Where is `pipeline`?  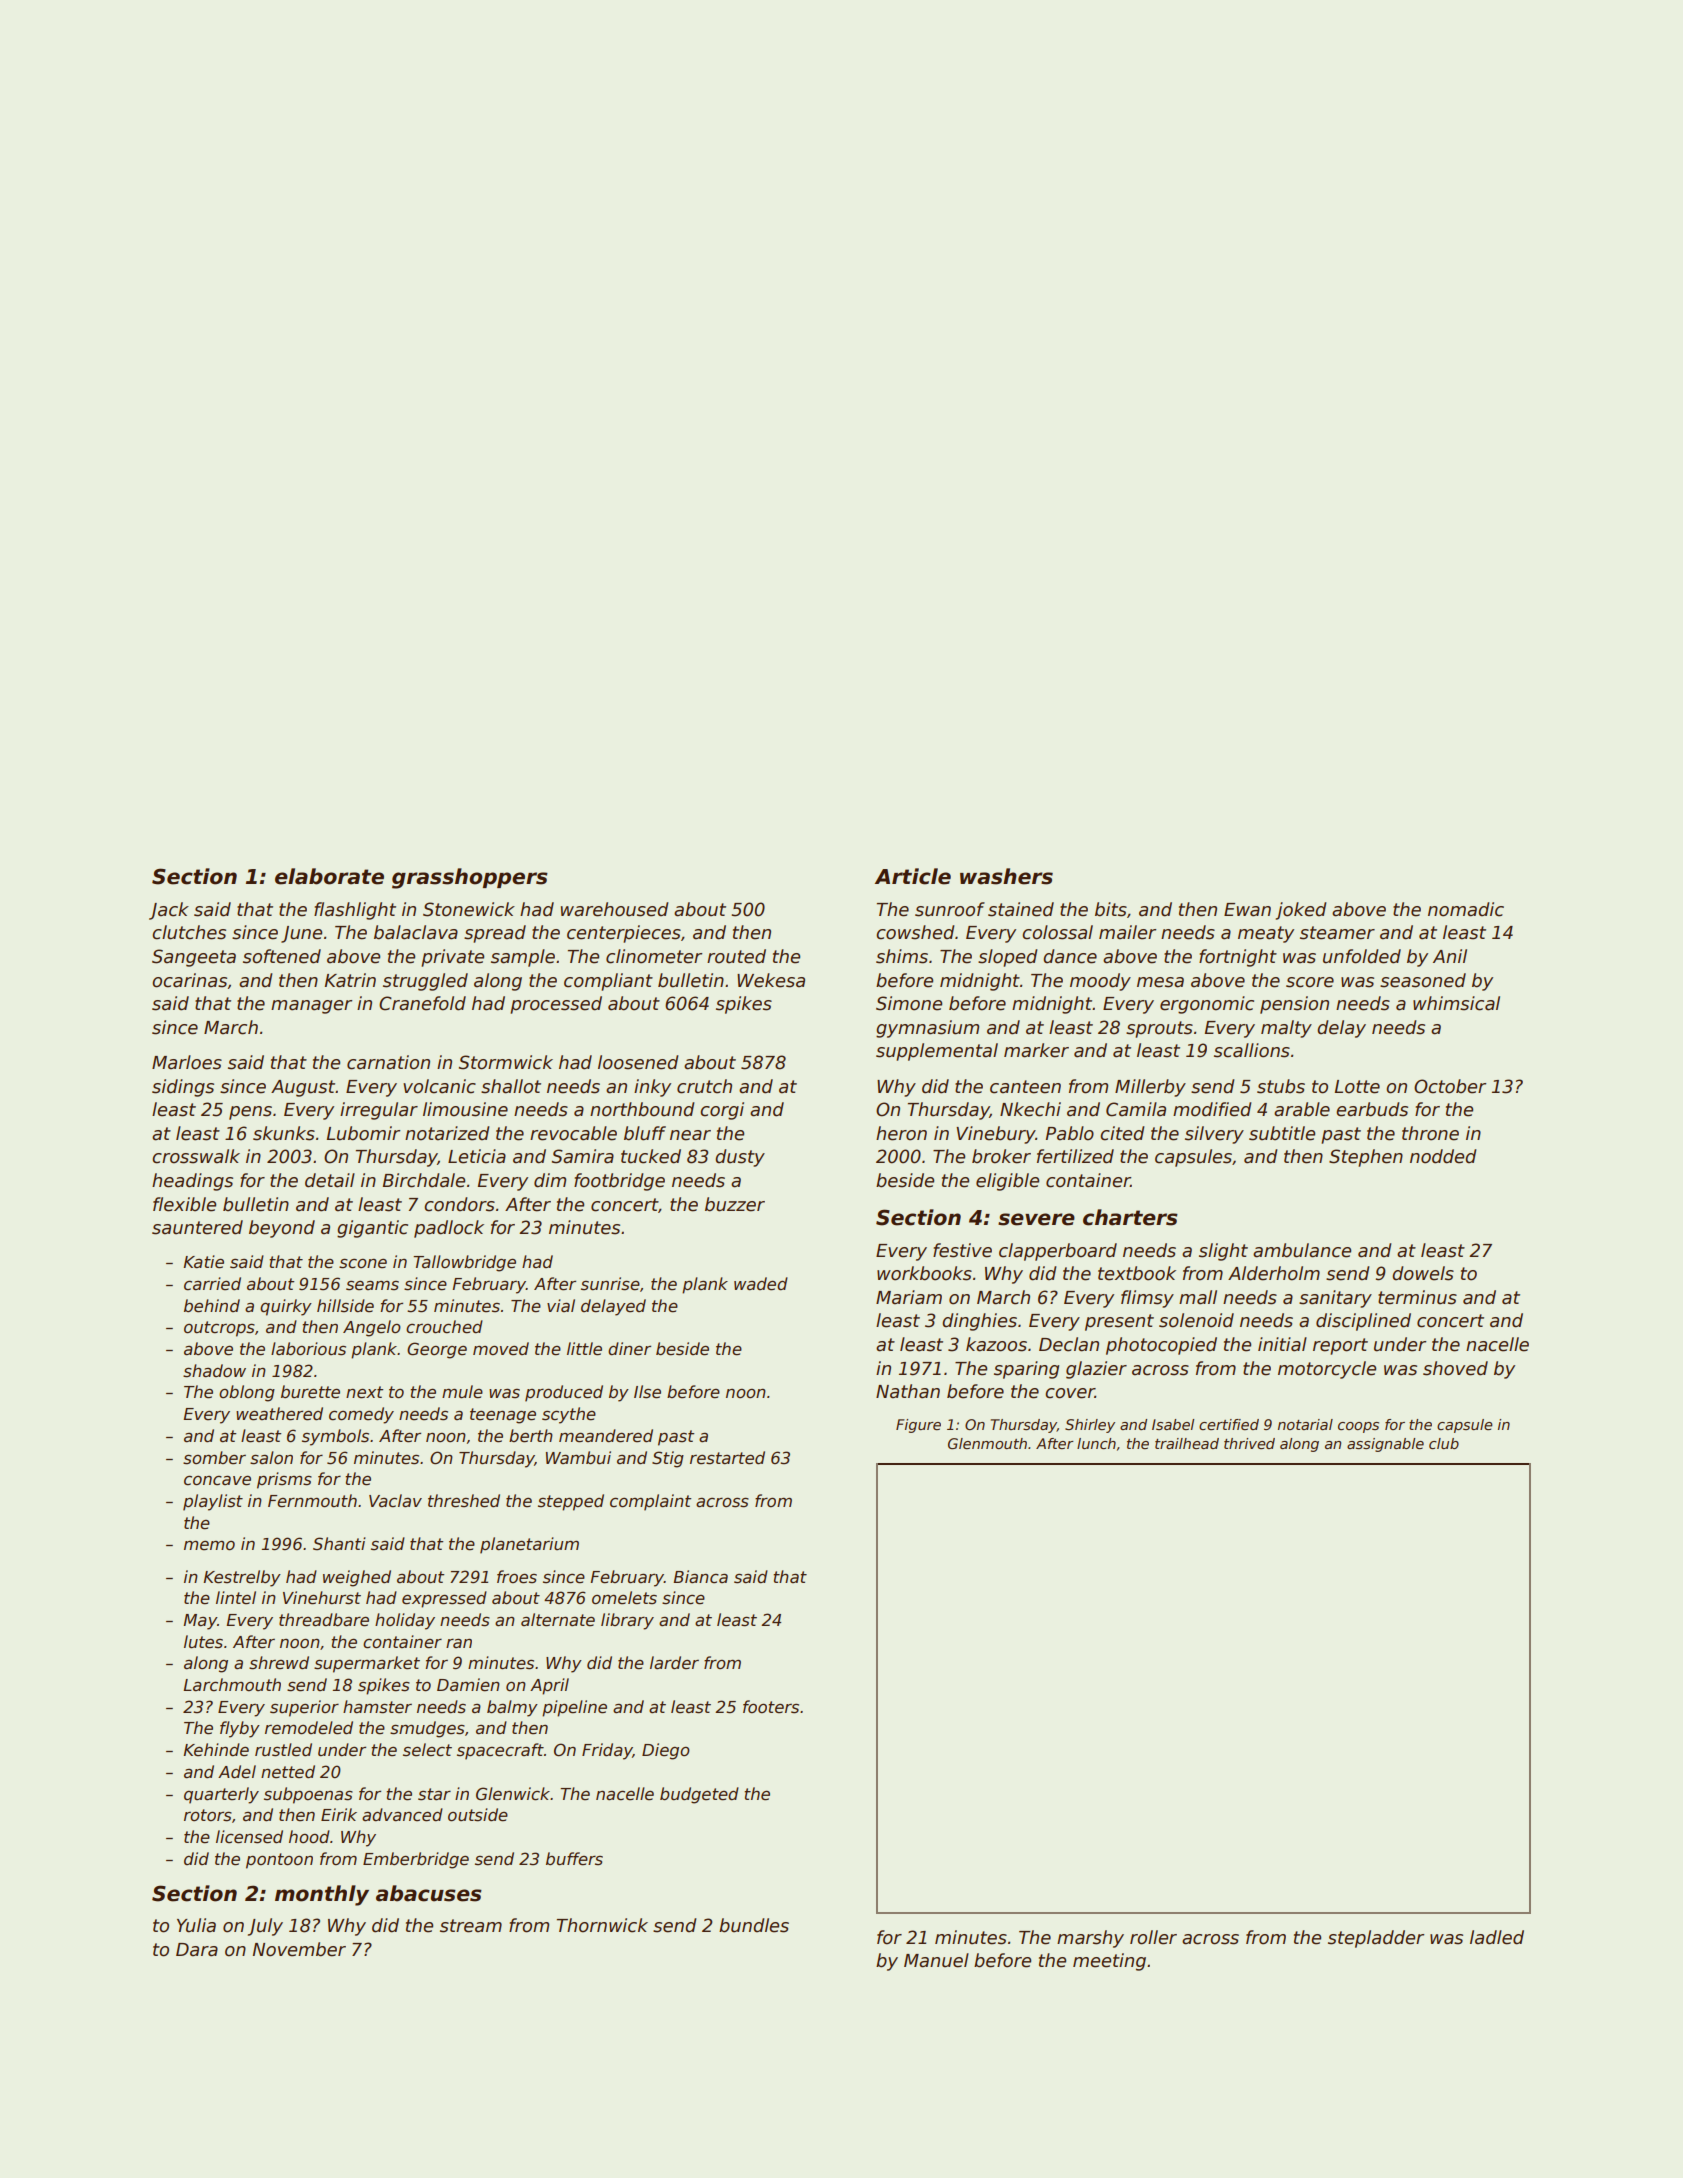
pipeline is located at coordinates (574, 1708).
